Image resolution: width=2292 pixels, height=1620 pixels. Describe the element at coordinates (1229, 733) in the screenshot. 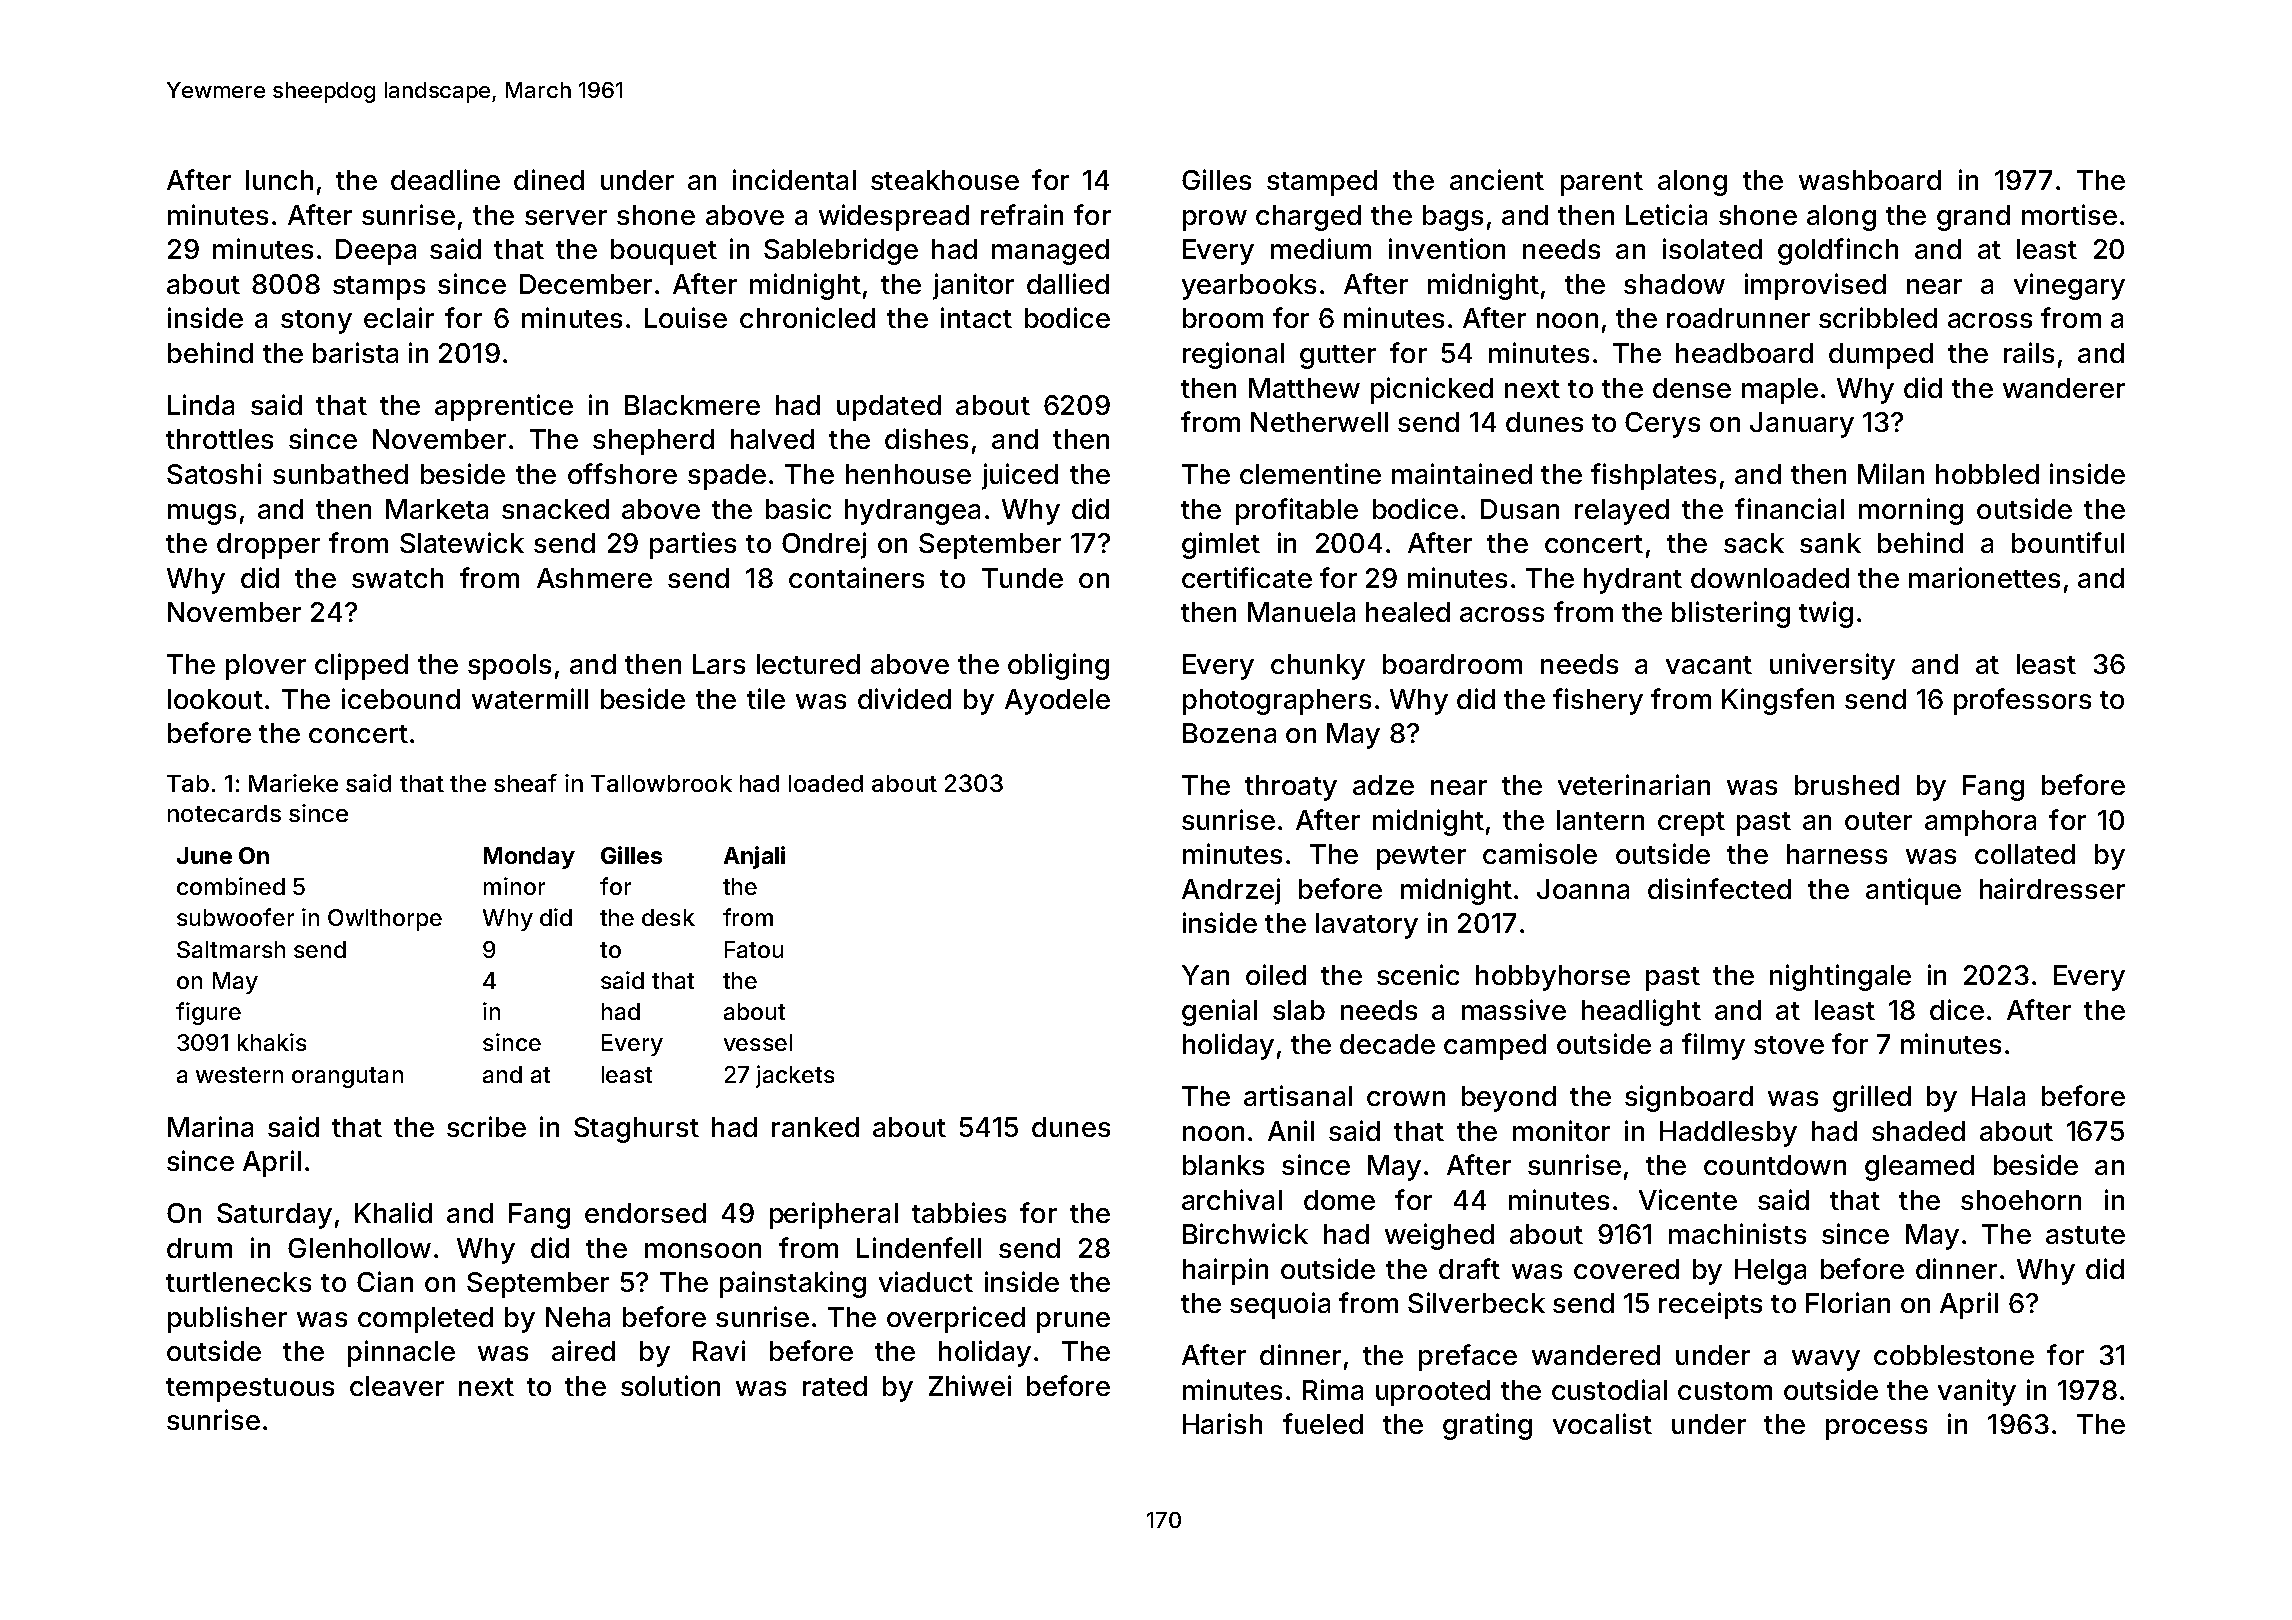

I see `Bozena` at that location.
